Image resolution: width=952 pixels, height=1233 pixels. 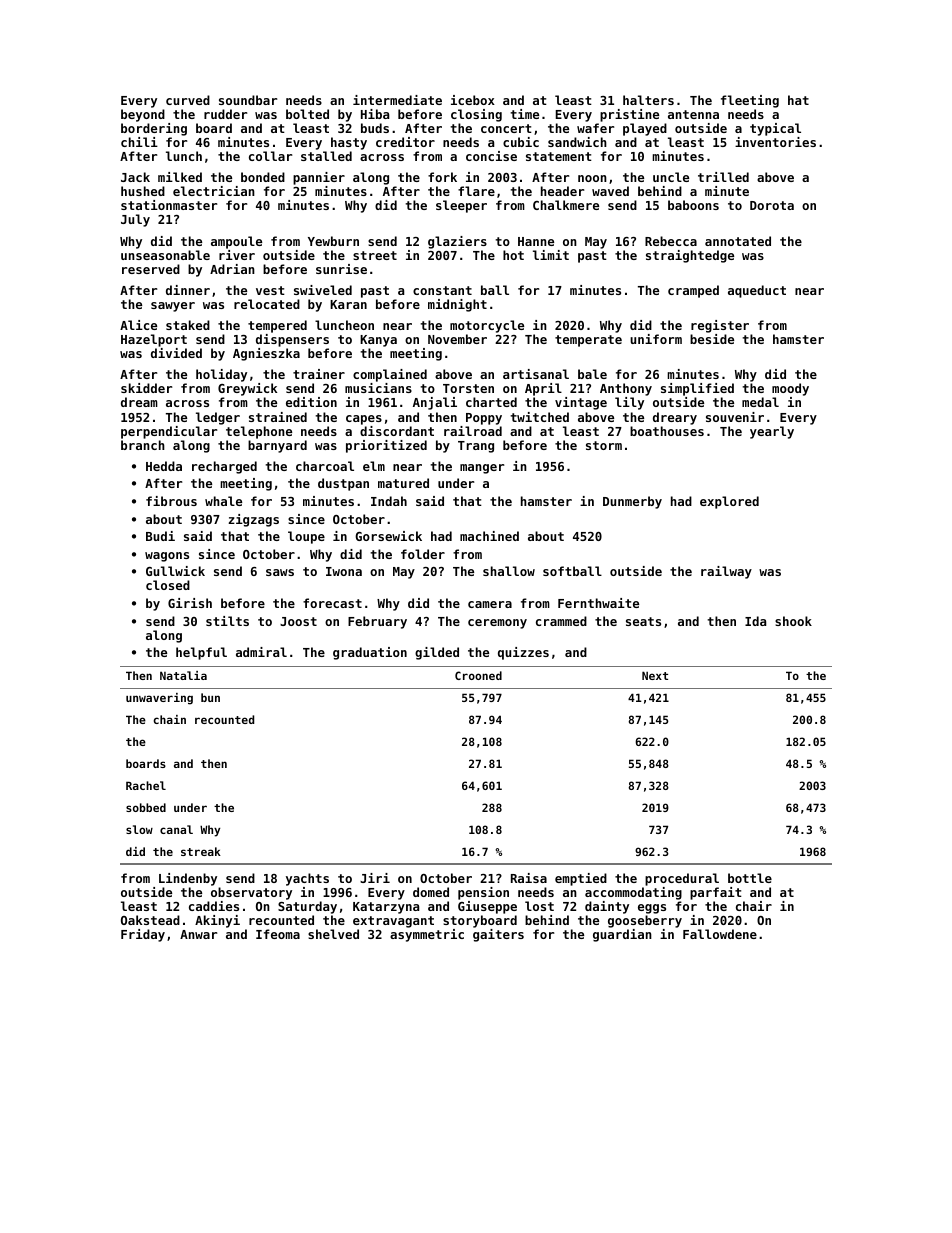 What do you see at coordinates (253, 520) in the screenshot?
I see `zigzags` at bounding box center [253, 520].
